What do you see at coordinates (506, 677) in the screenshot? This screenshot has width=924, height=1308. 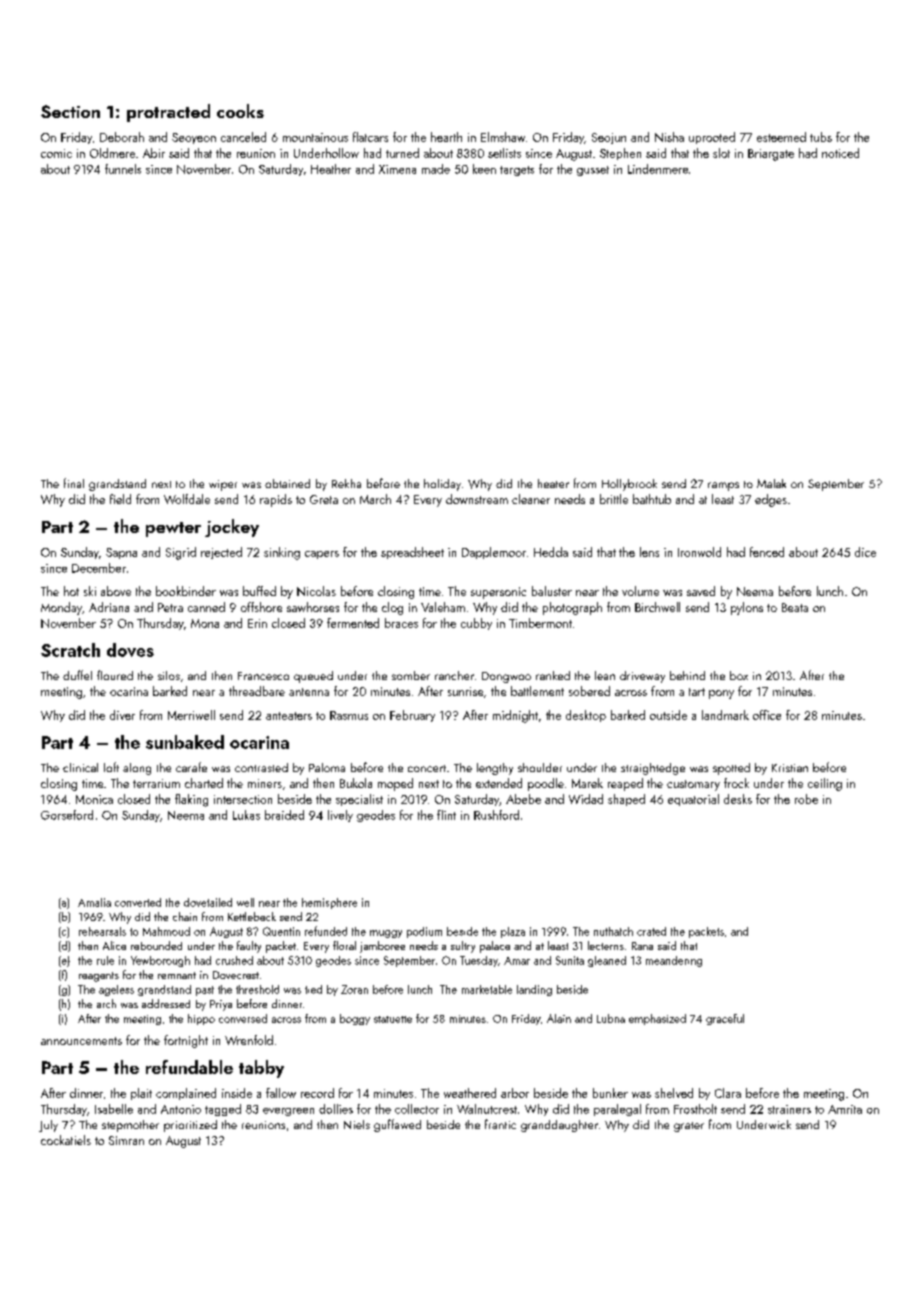 I see `Dongwoo` at bounding box center [506, 677].
